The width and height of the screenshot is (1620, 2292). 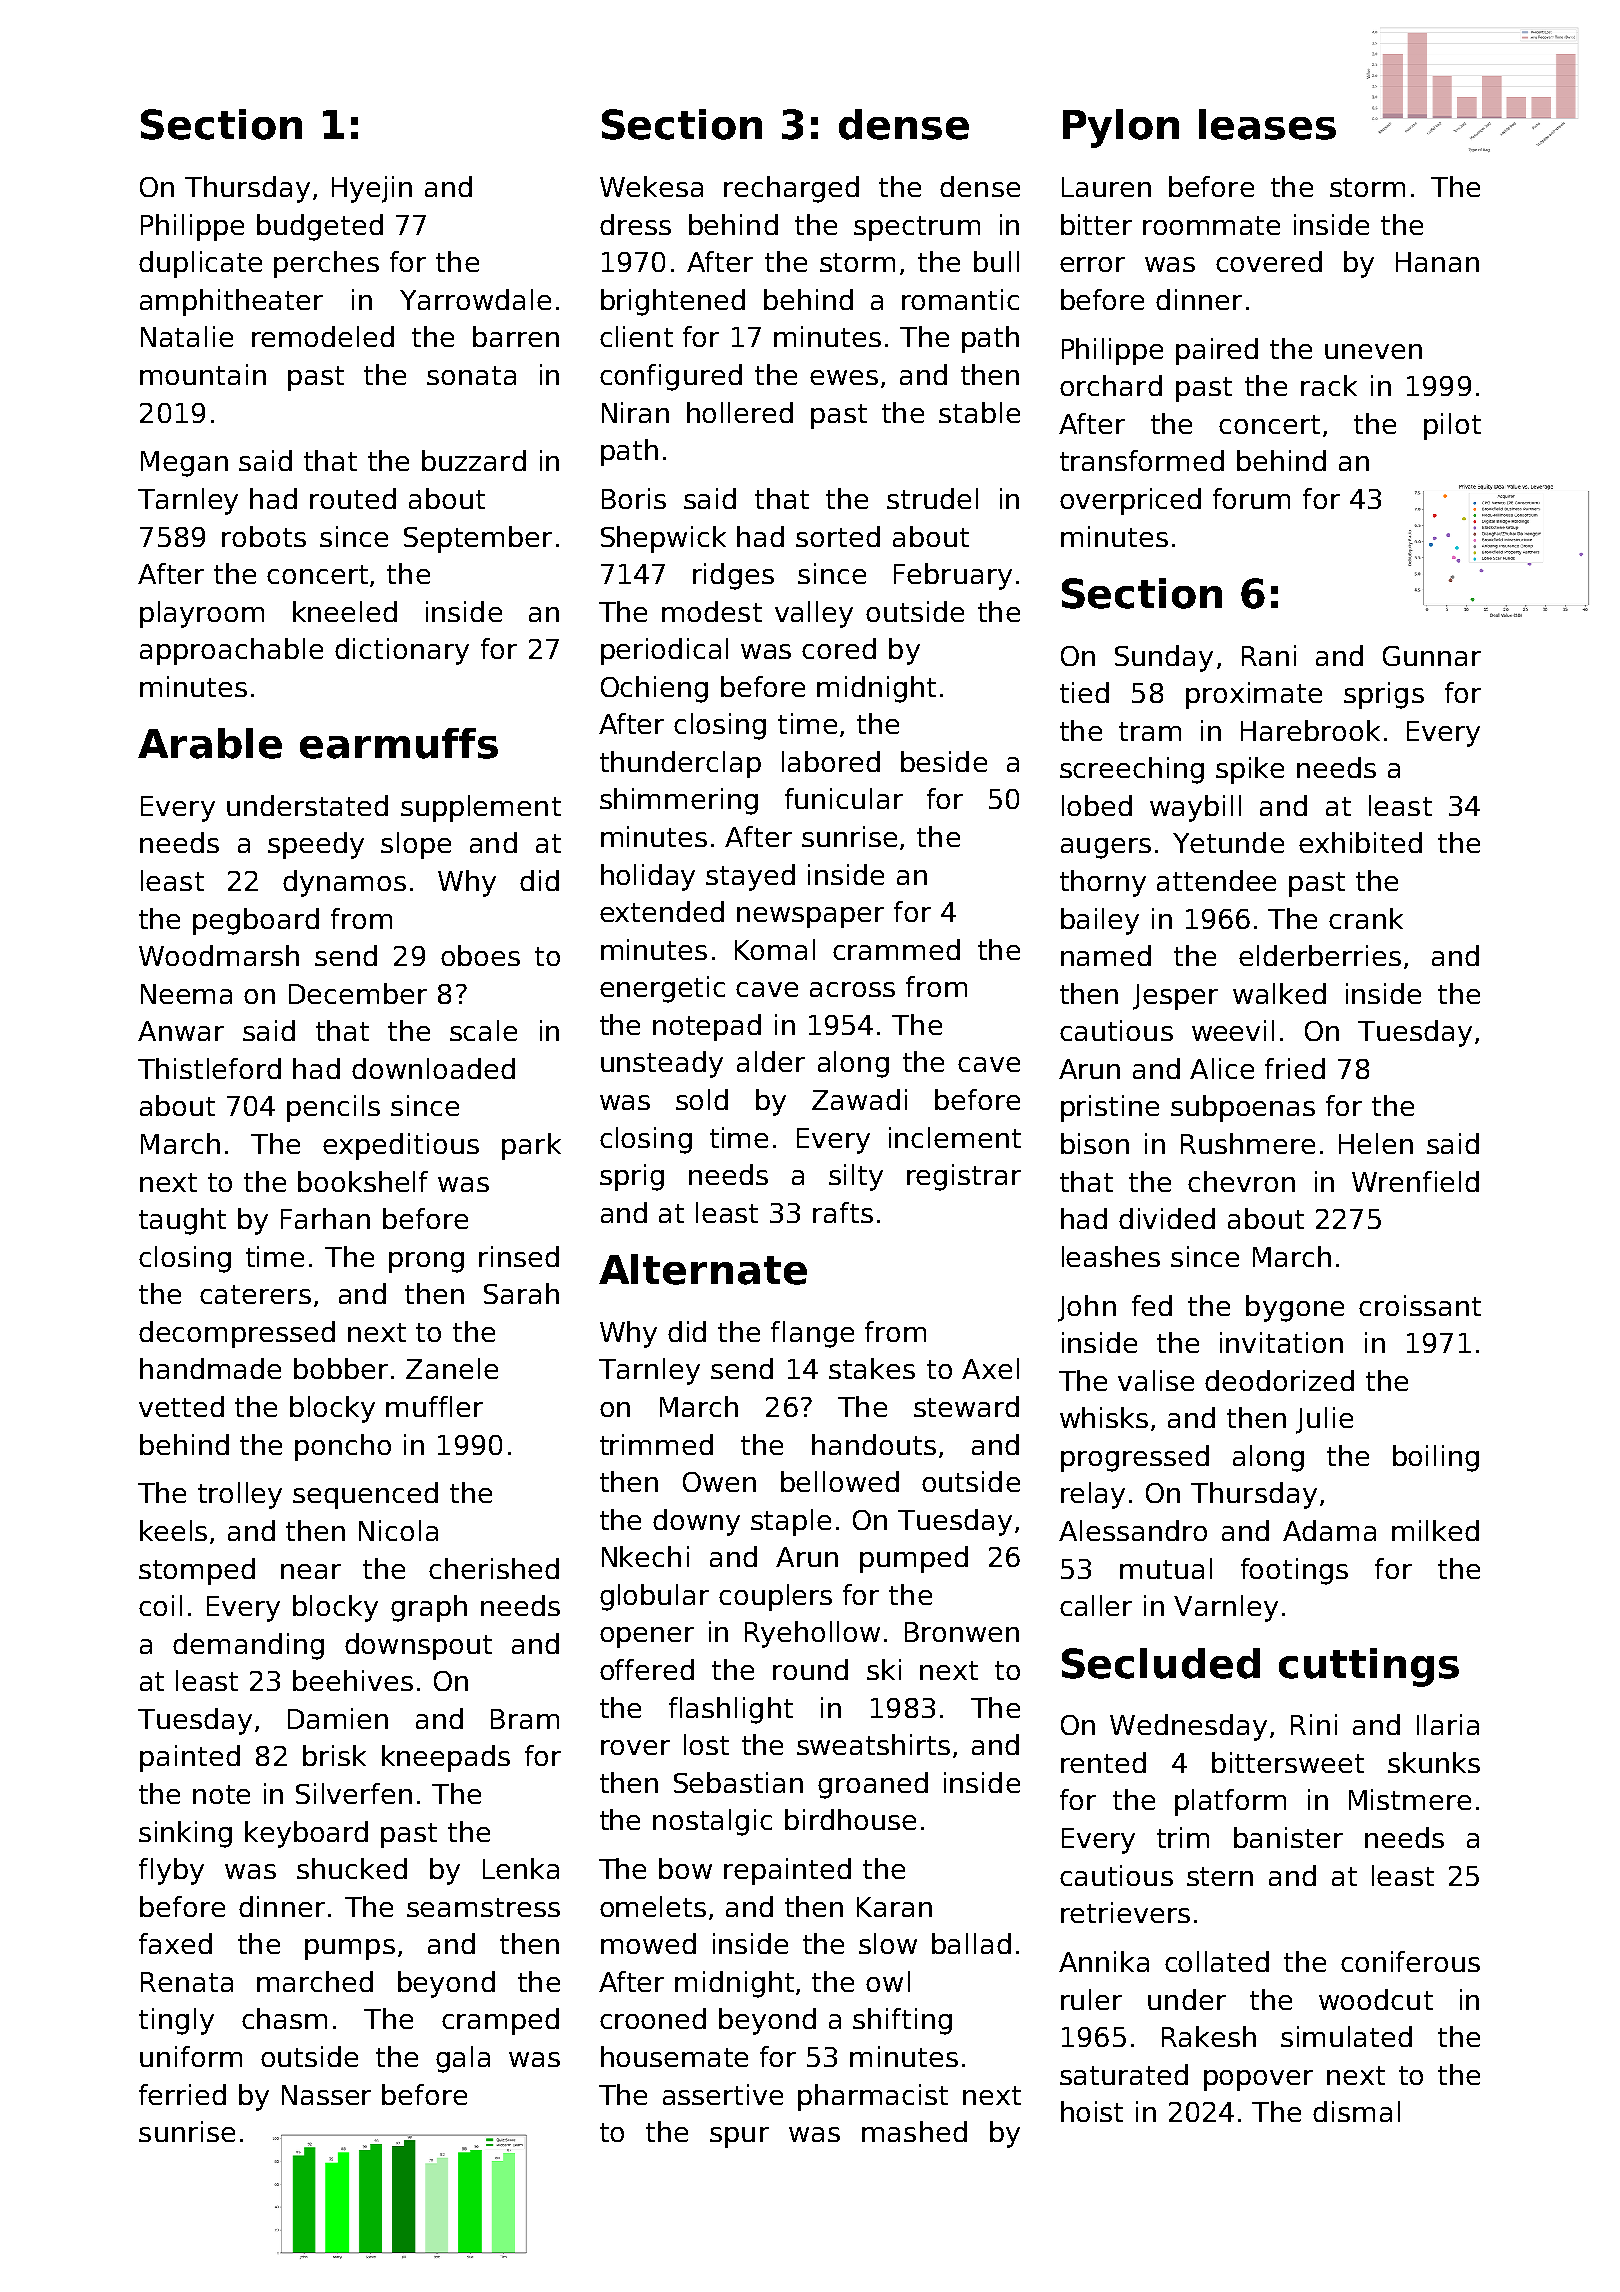 What do you see at coordinates (791, 189) in the screenshot?
I see `recharged` at bounding box center [791, 189].
